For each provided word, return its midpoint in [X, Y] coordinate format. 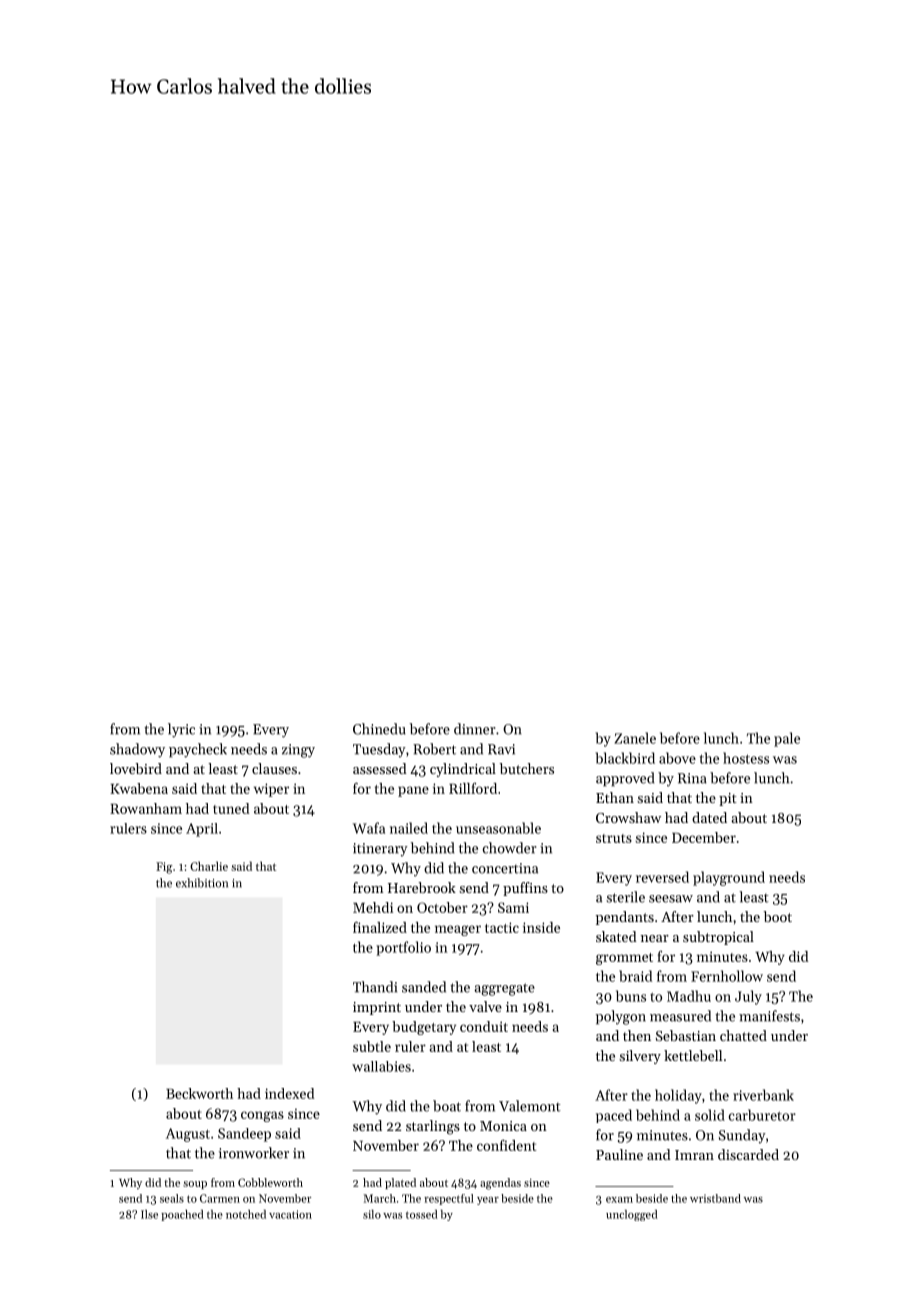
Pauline [619, 1154]
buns [631, 996]
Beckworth [199, 1093]
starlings [433, 1127]
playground [729, 878]
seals [172, 1198]
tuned [231, 808]
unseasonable [498, 828]
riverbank [763, 1095]
